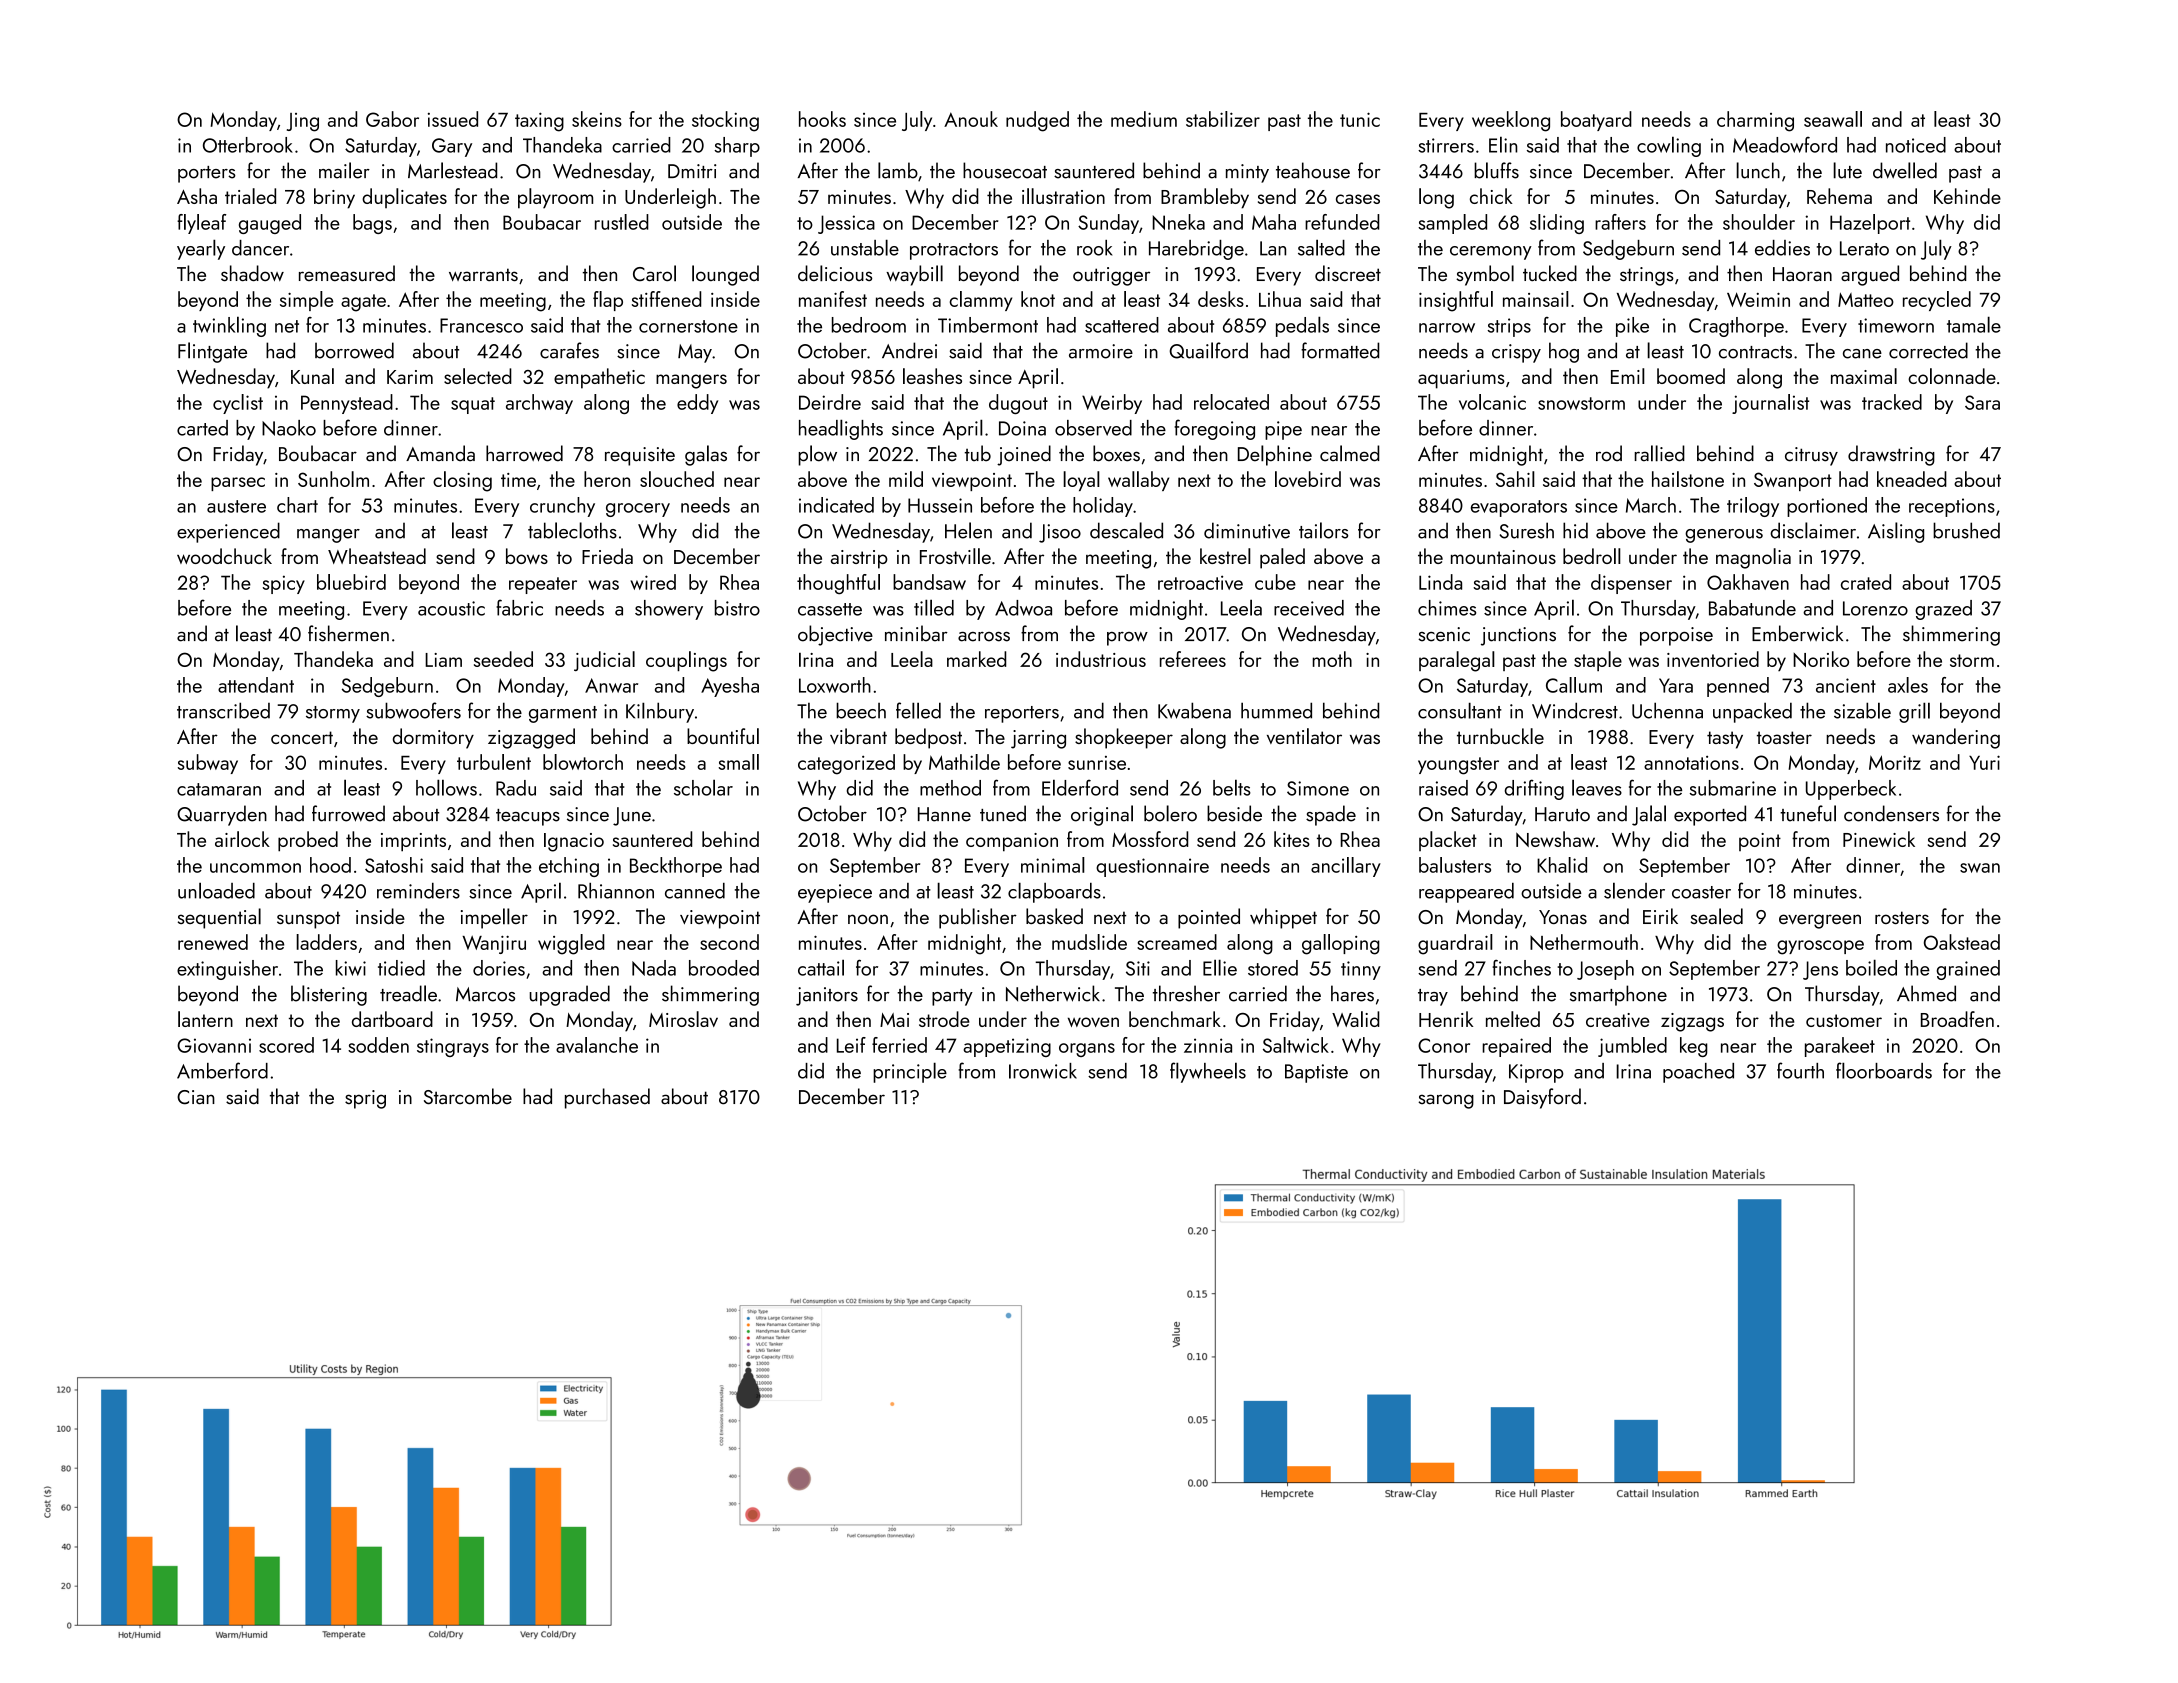 This image has height=1683, width=2178. Describe the element at coordinates (1937, 301) in the image. I see `recycled` at that location.
